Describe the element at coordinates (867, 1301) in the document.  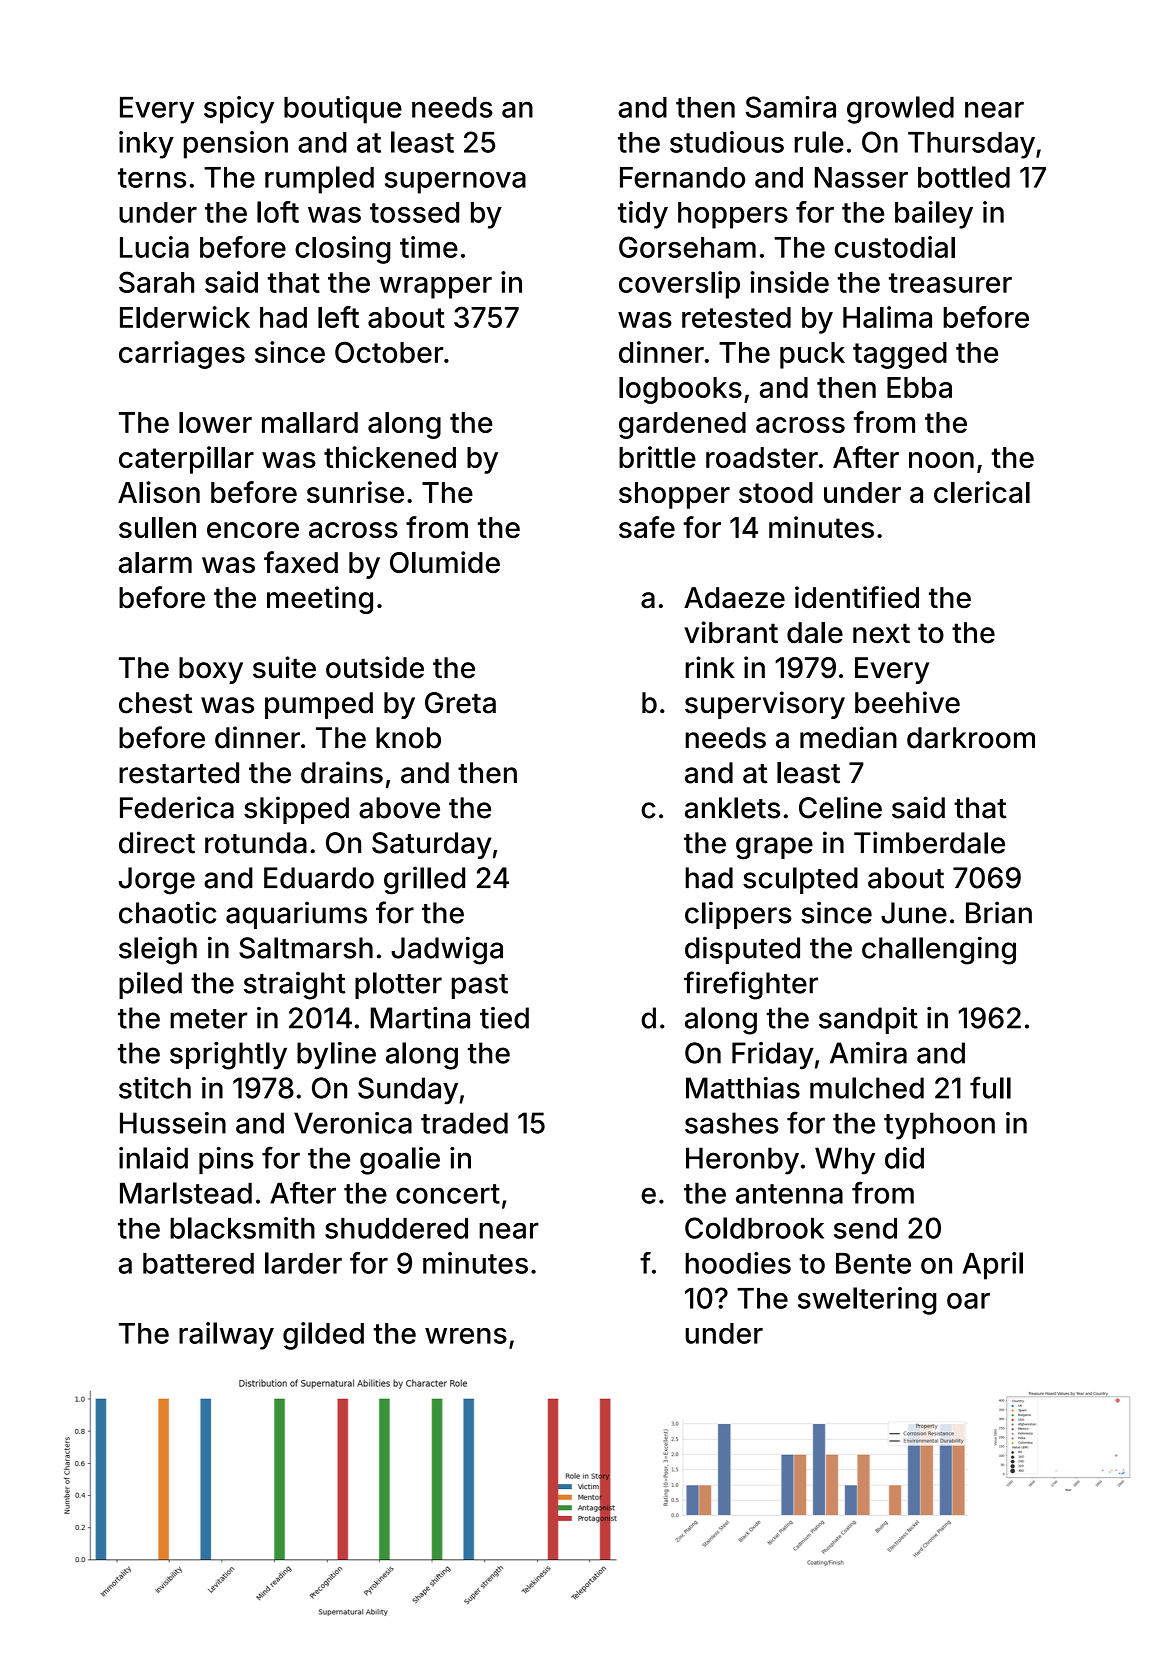
I see `sweltering` at that location.
